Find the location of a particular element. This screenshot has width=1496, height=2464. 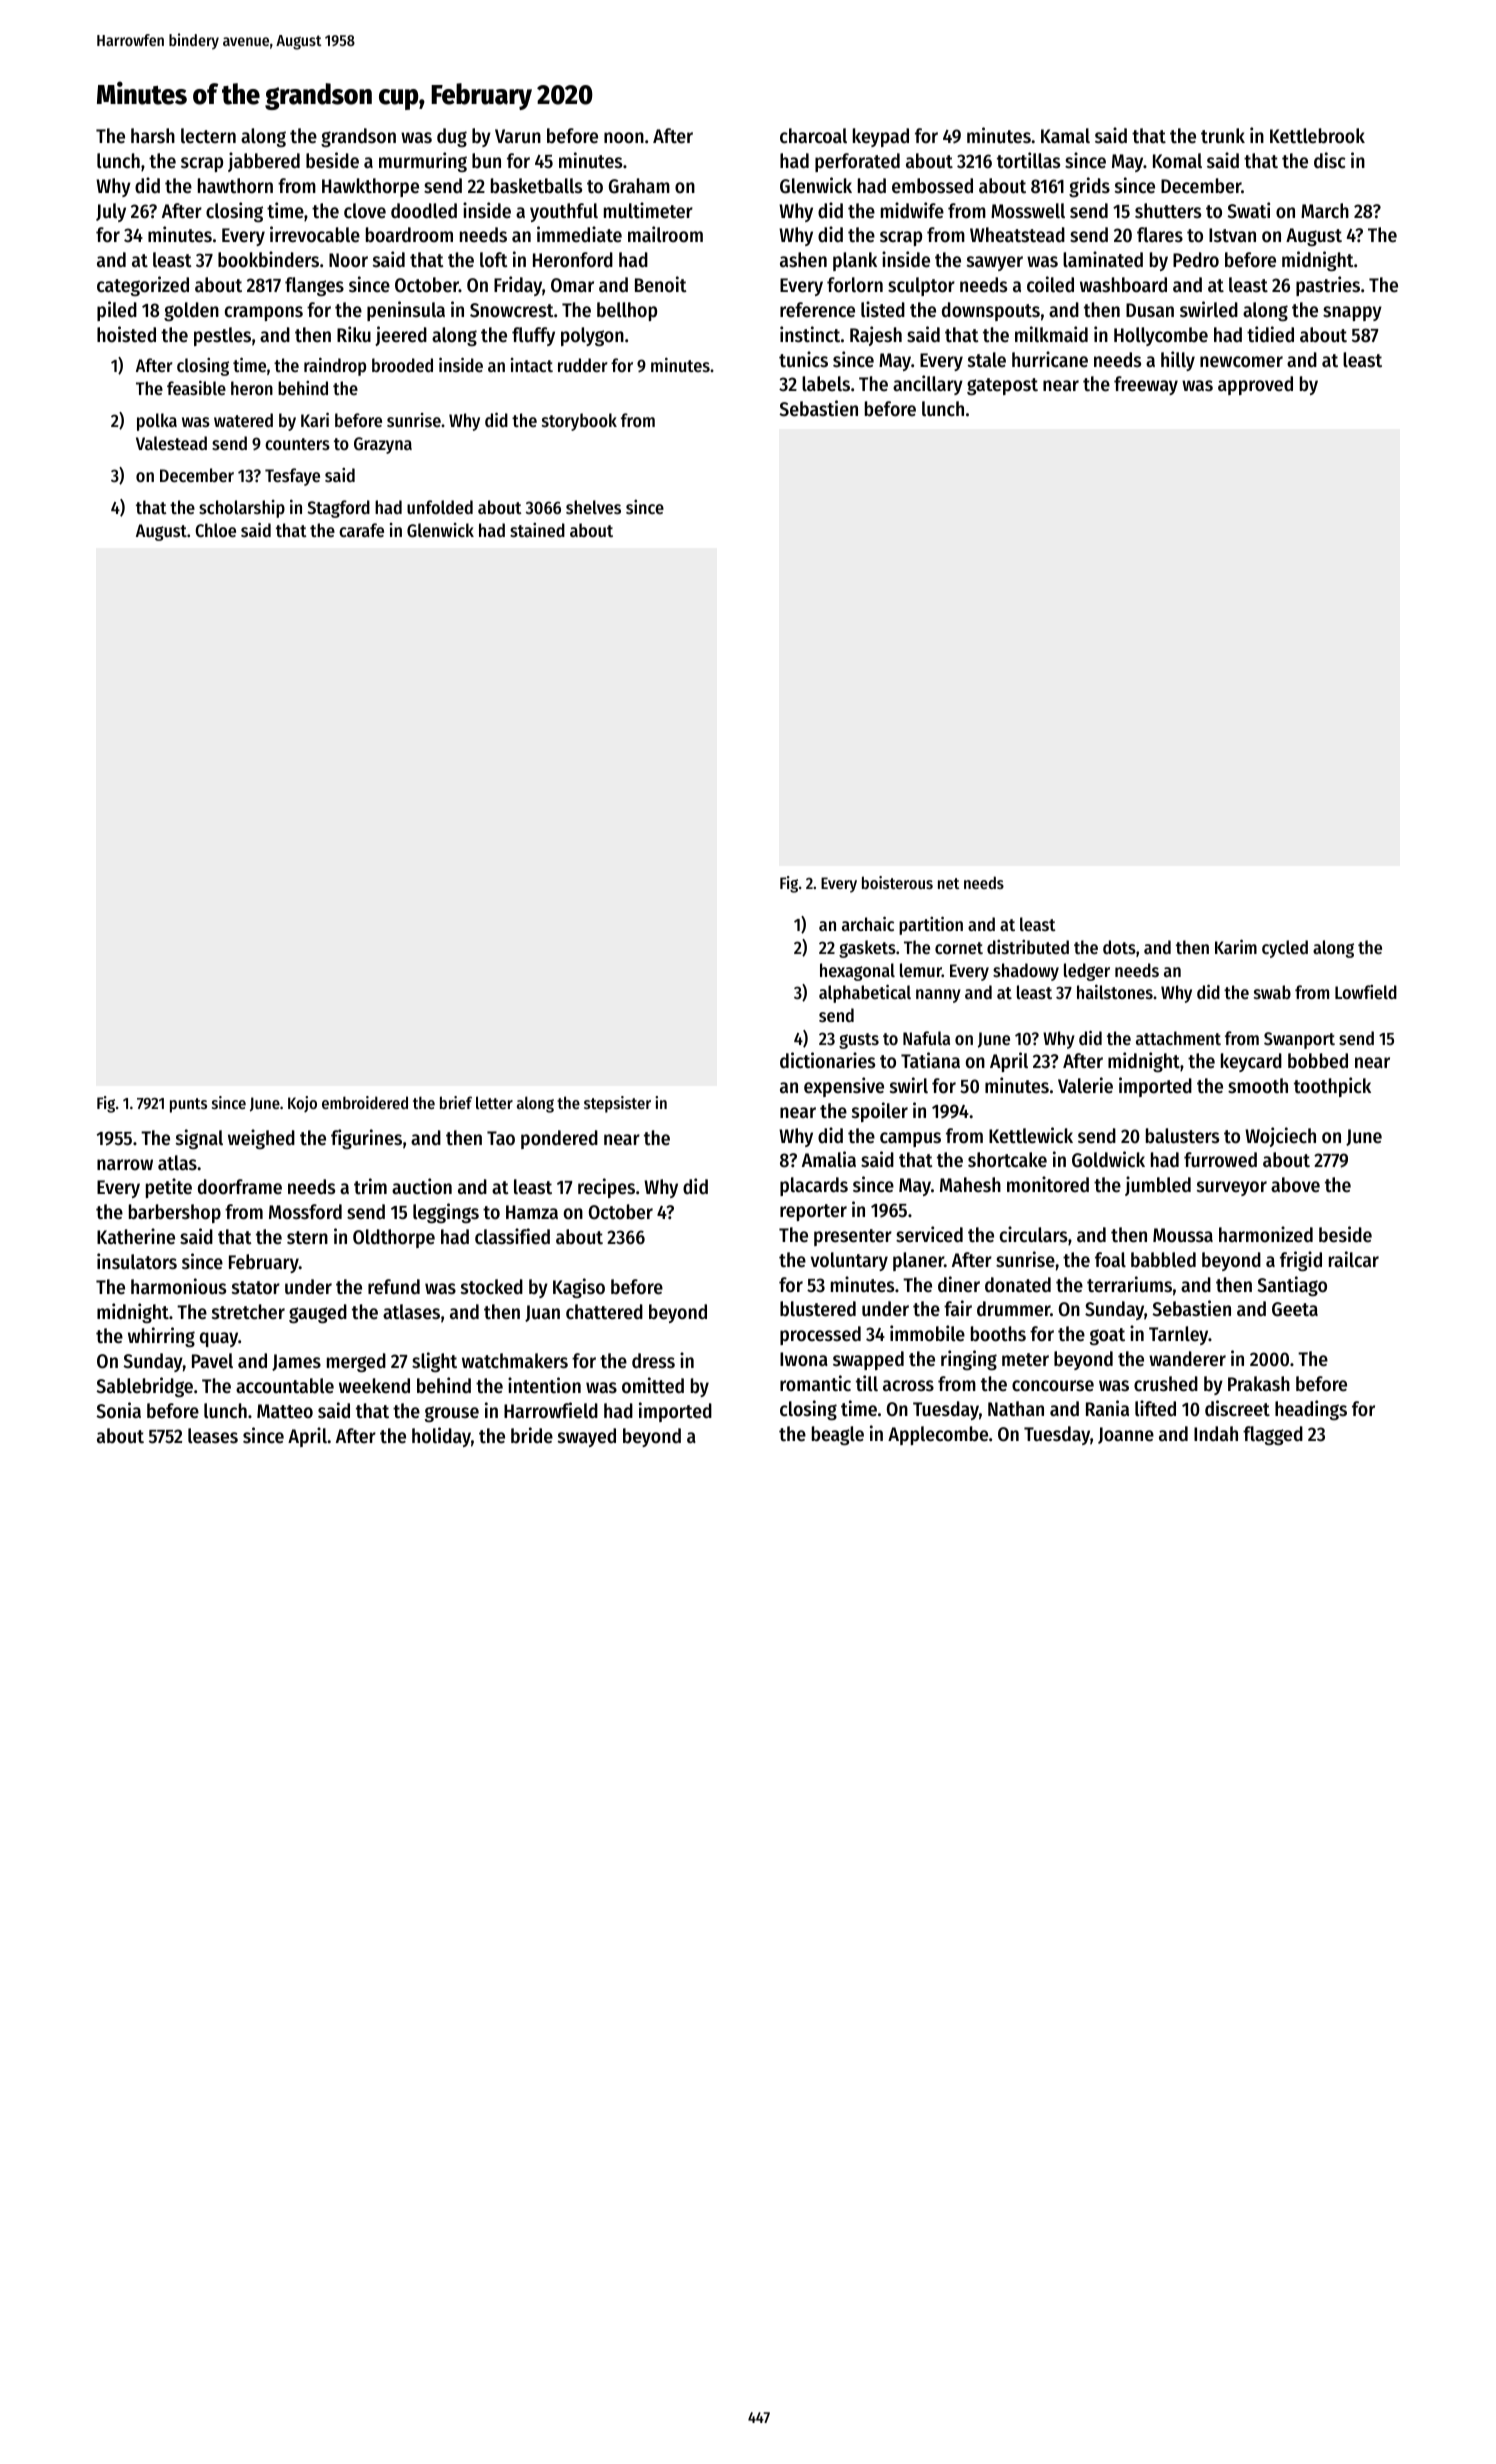

weekend is located at coordinates (374, 1386).
